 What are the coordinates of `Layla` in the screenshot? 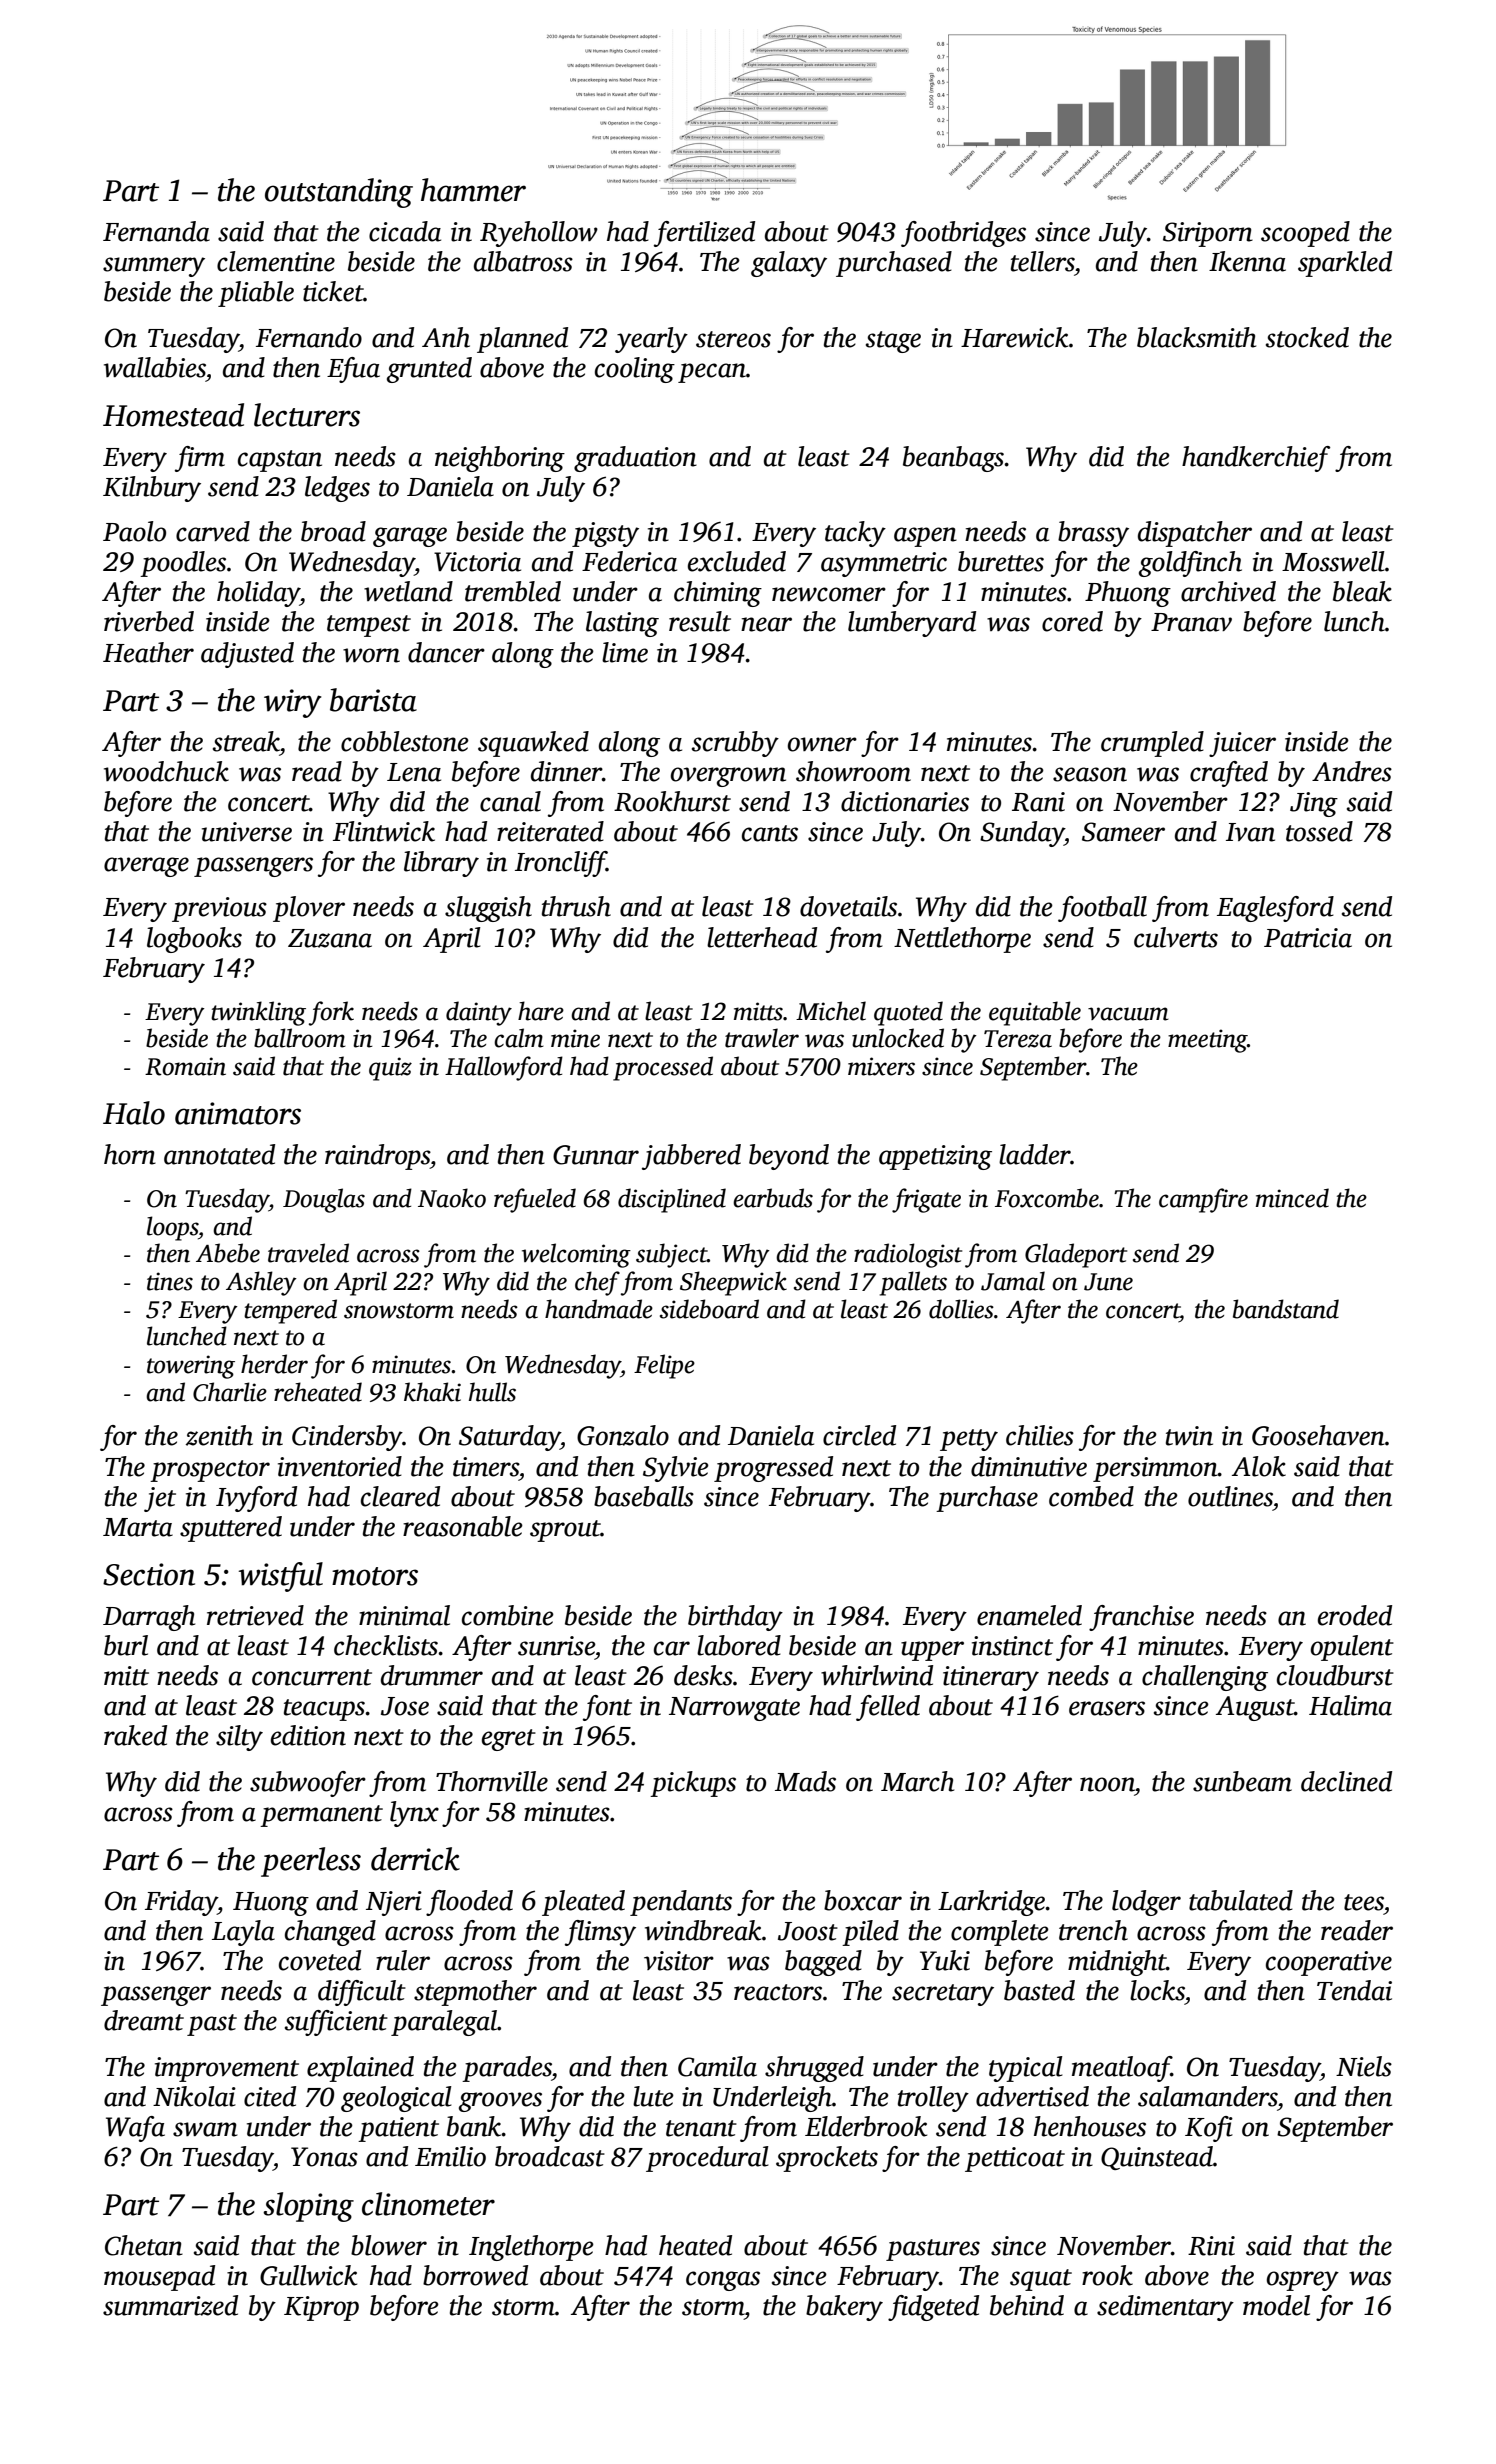 It's located at (243, 1933).
